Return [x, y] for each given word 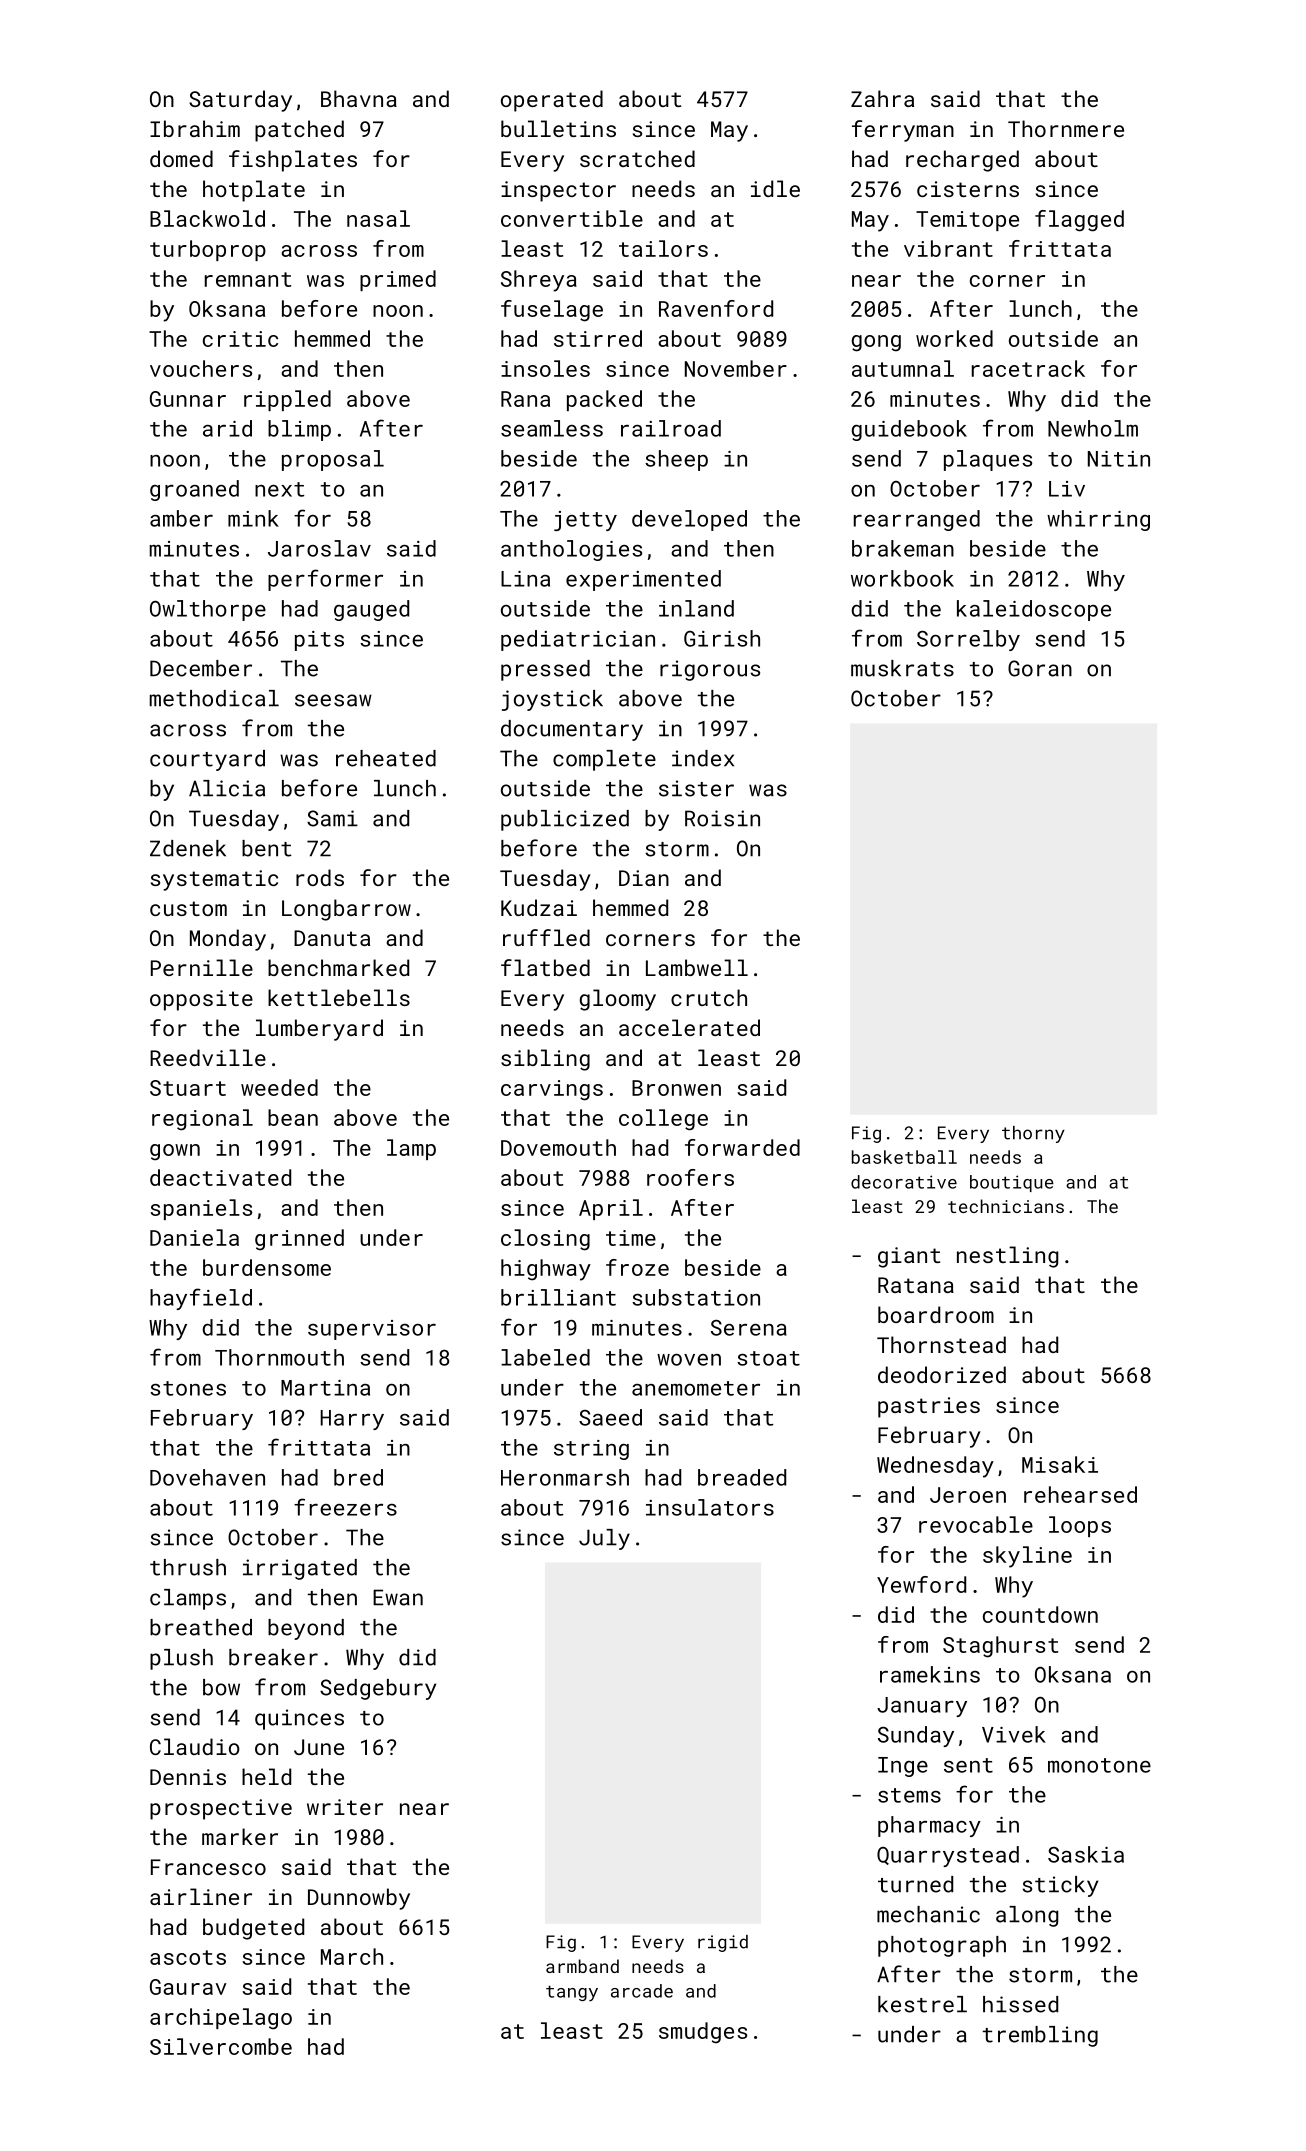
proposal [333, 460]
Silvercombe [221, 2046]
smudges [703, 2033]
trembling [1040, 2036]
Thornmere [1066, 128]
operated [552, 101]
